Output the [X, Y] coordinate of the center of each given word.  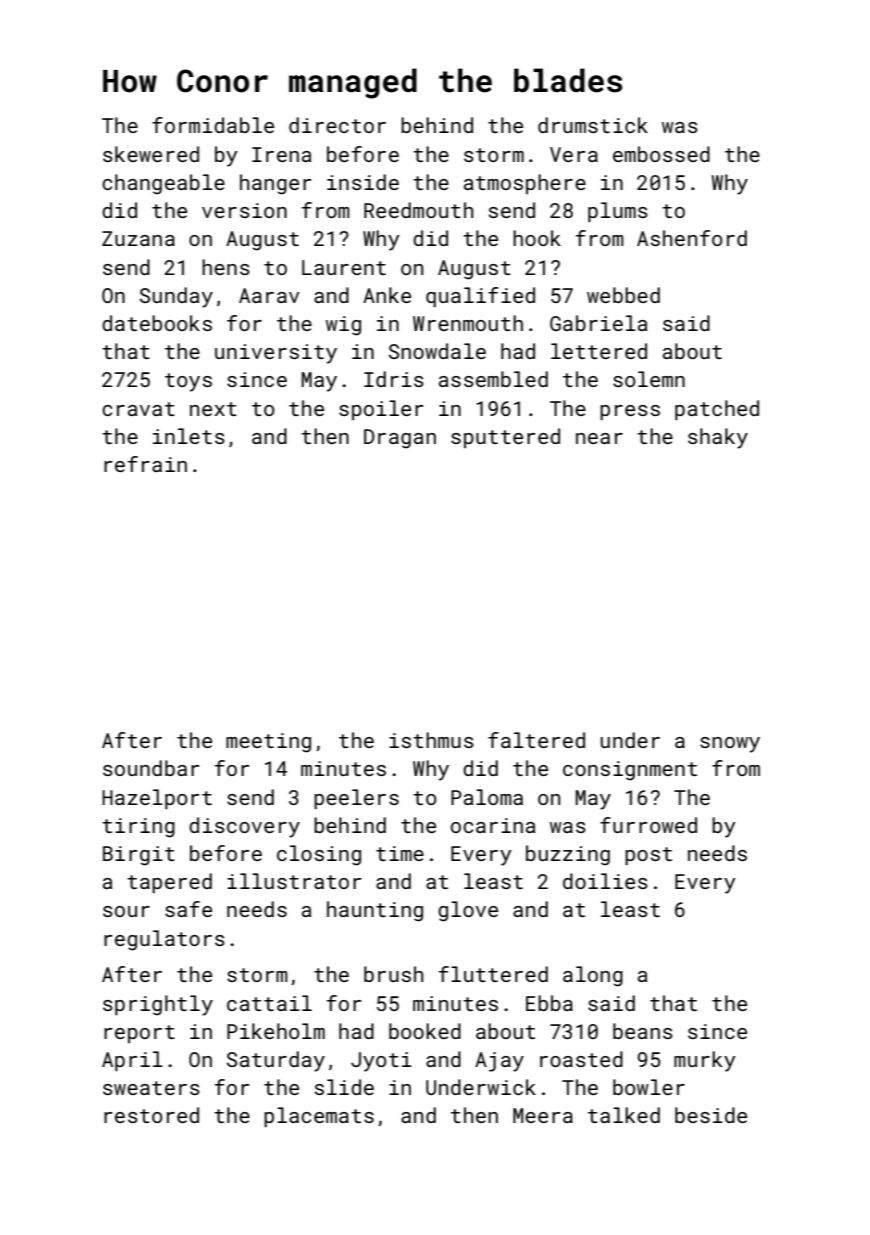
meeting [268, 743]
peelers [356, 799]
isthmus [431, 740]
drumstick [593, 125]
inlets [189, 436]
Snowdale [437, 351]
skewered [151, 154]
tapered [169, 883]
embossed [661, 154]
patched [717, 410]
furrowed [648, 825]
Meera [543, 1115]
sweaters [151, 1088]
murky [705, 1061]
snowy [730, 745]
